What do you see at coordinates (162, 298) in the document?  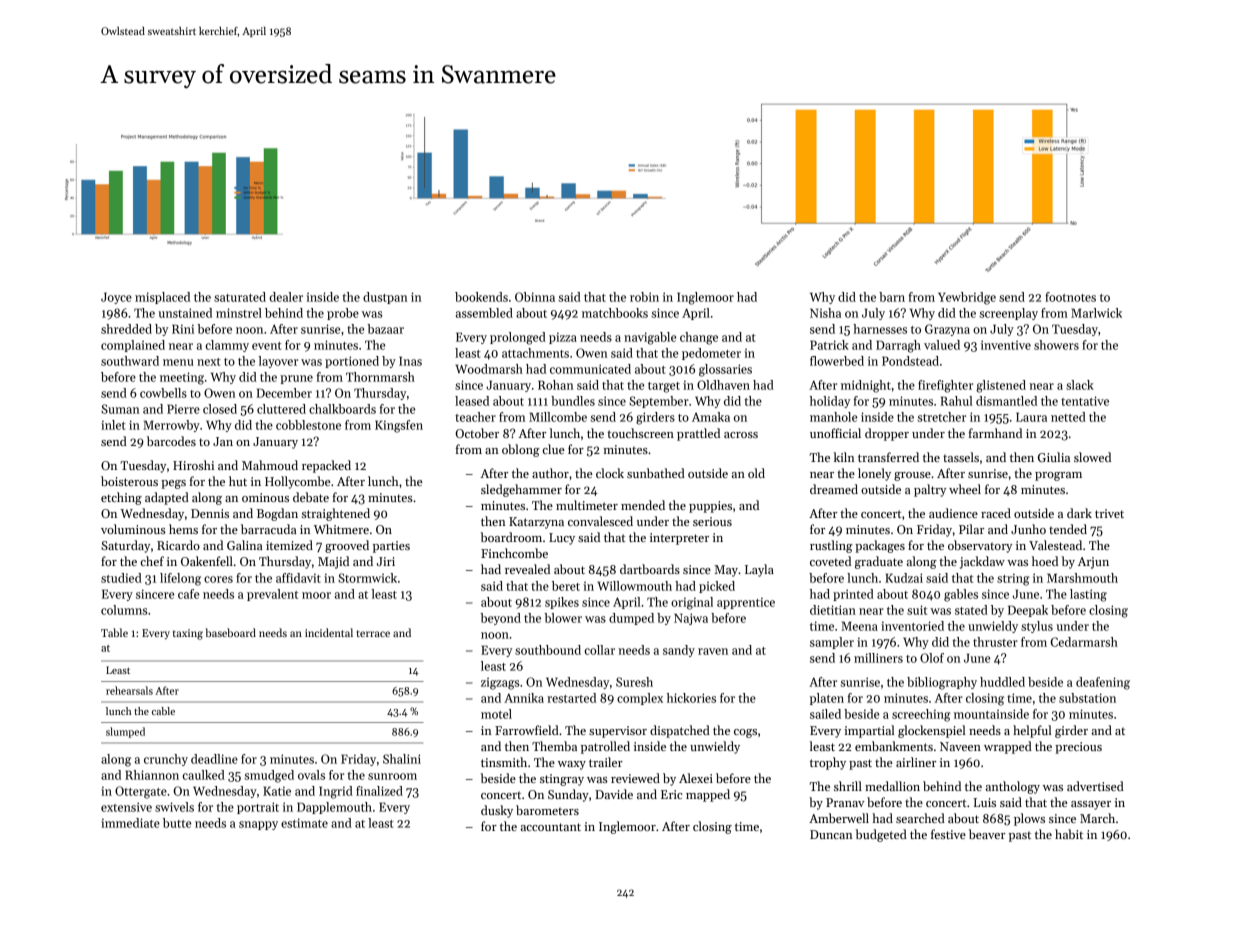 I see `misplaced` at bounding box center [162, 298].
